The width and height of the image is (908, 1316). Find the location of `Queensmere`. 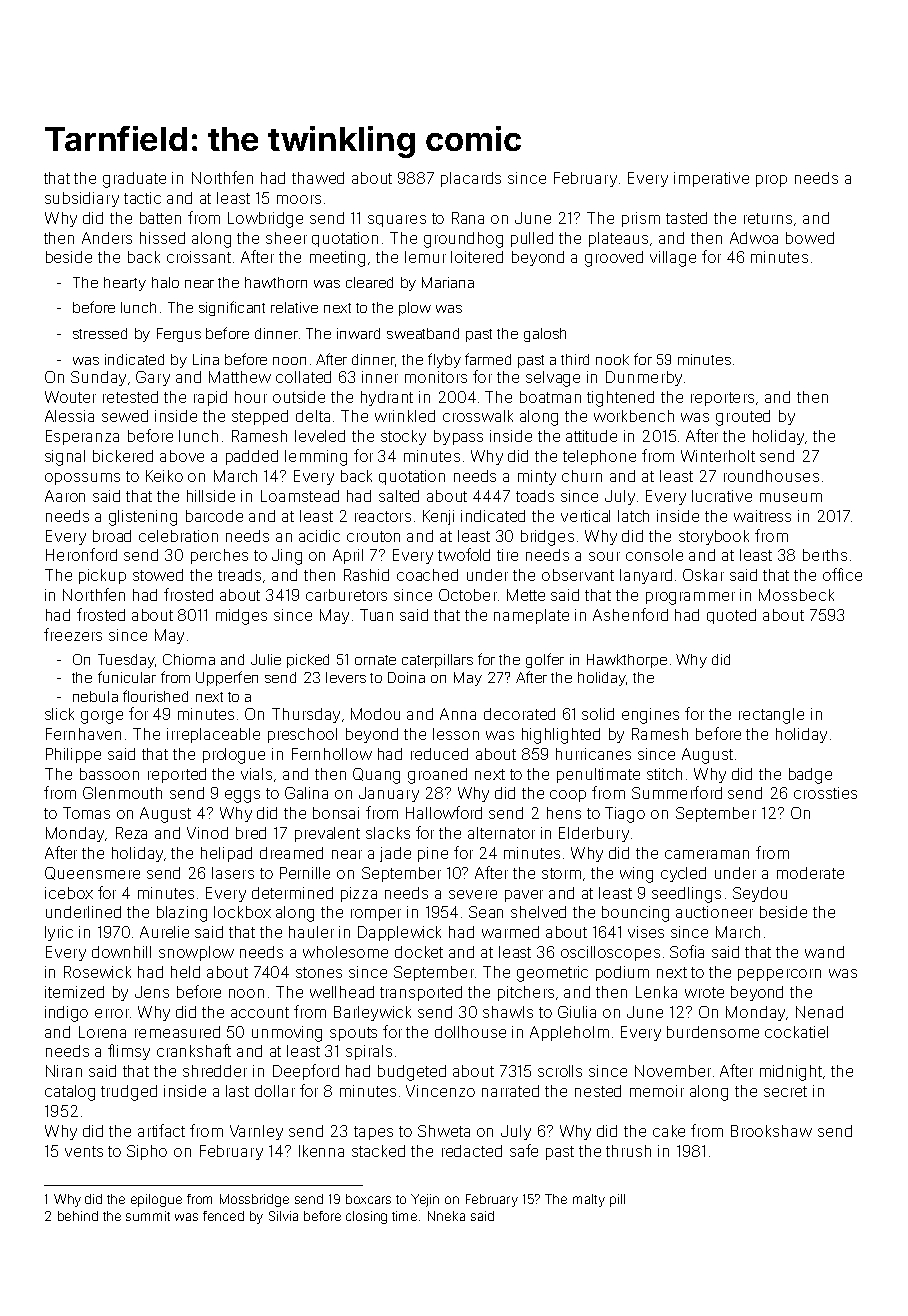

Queensmere is located at coordinates (92, 873).
